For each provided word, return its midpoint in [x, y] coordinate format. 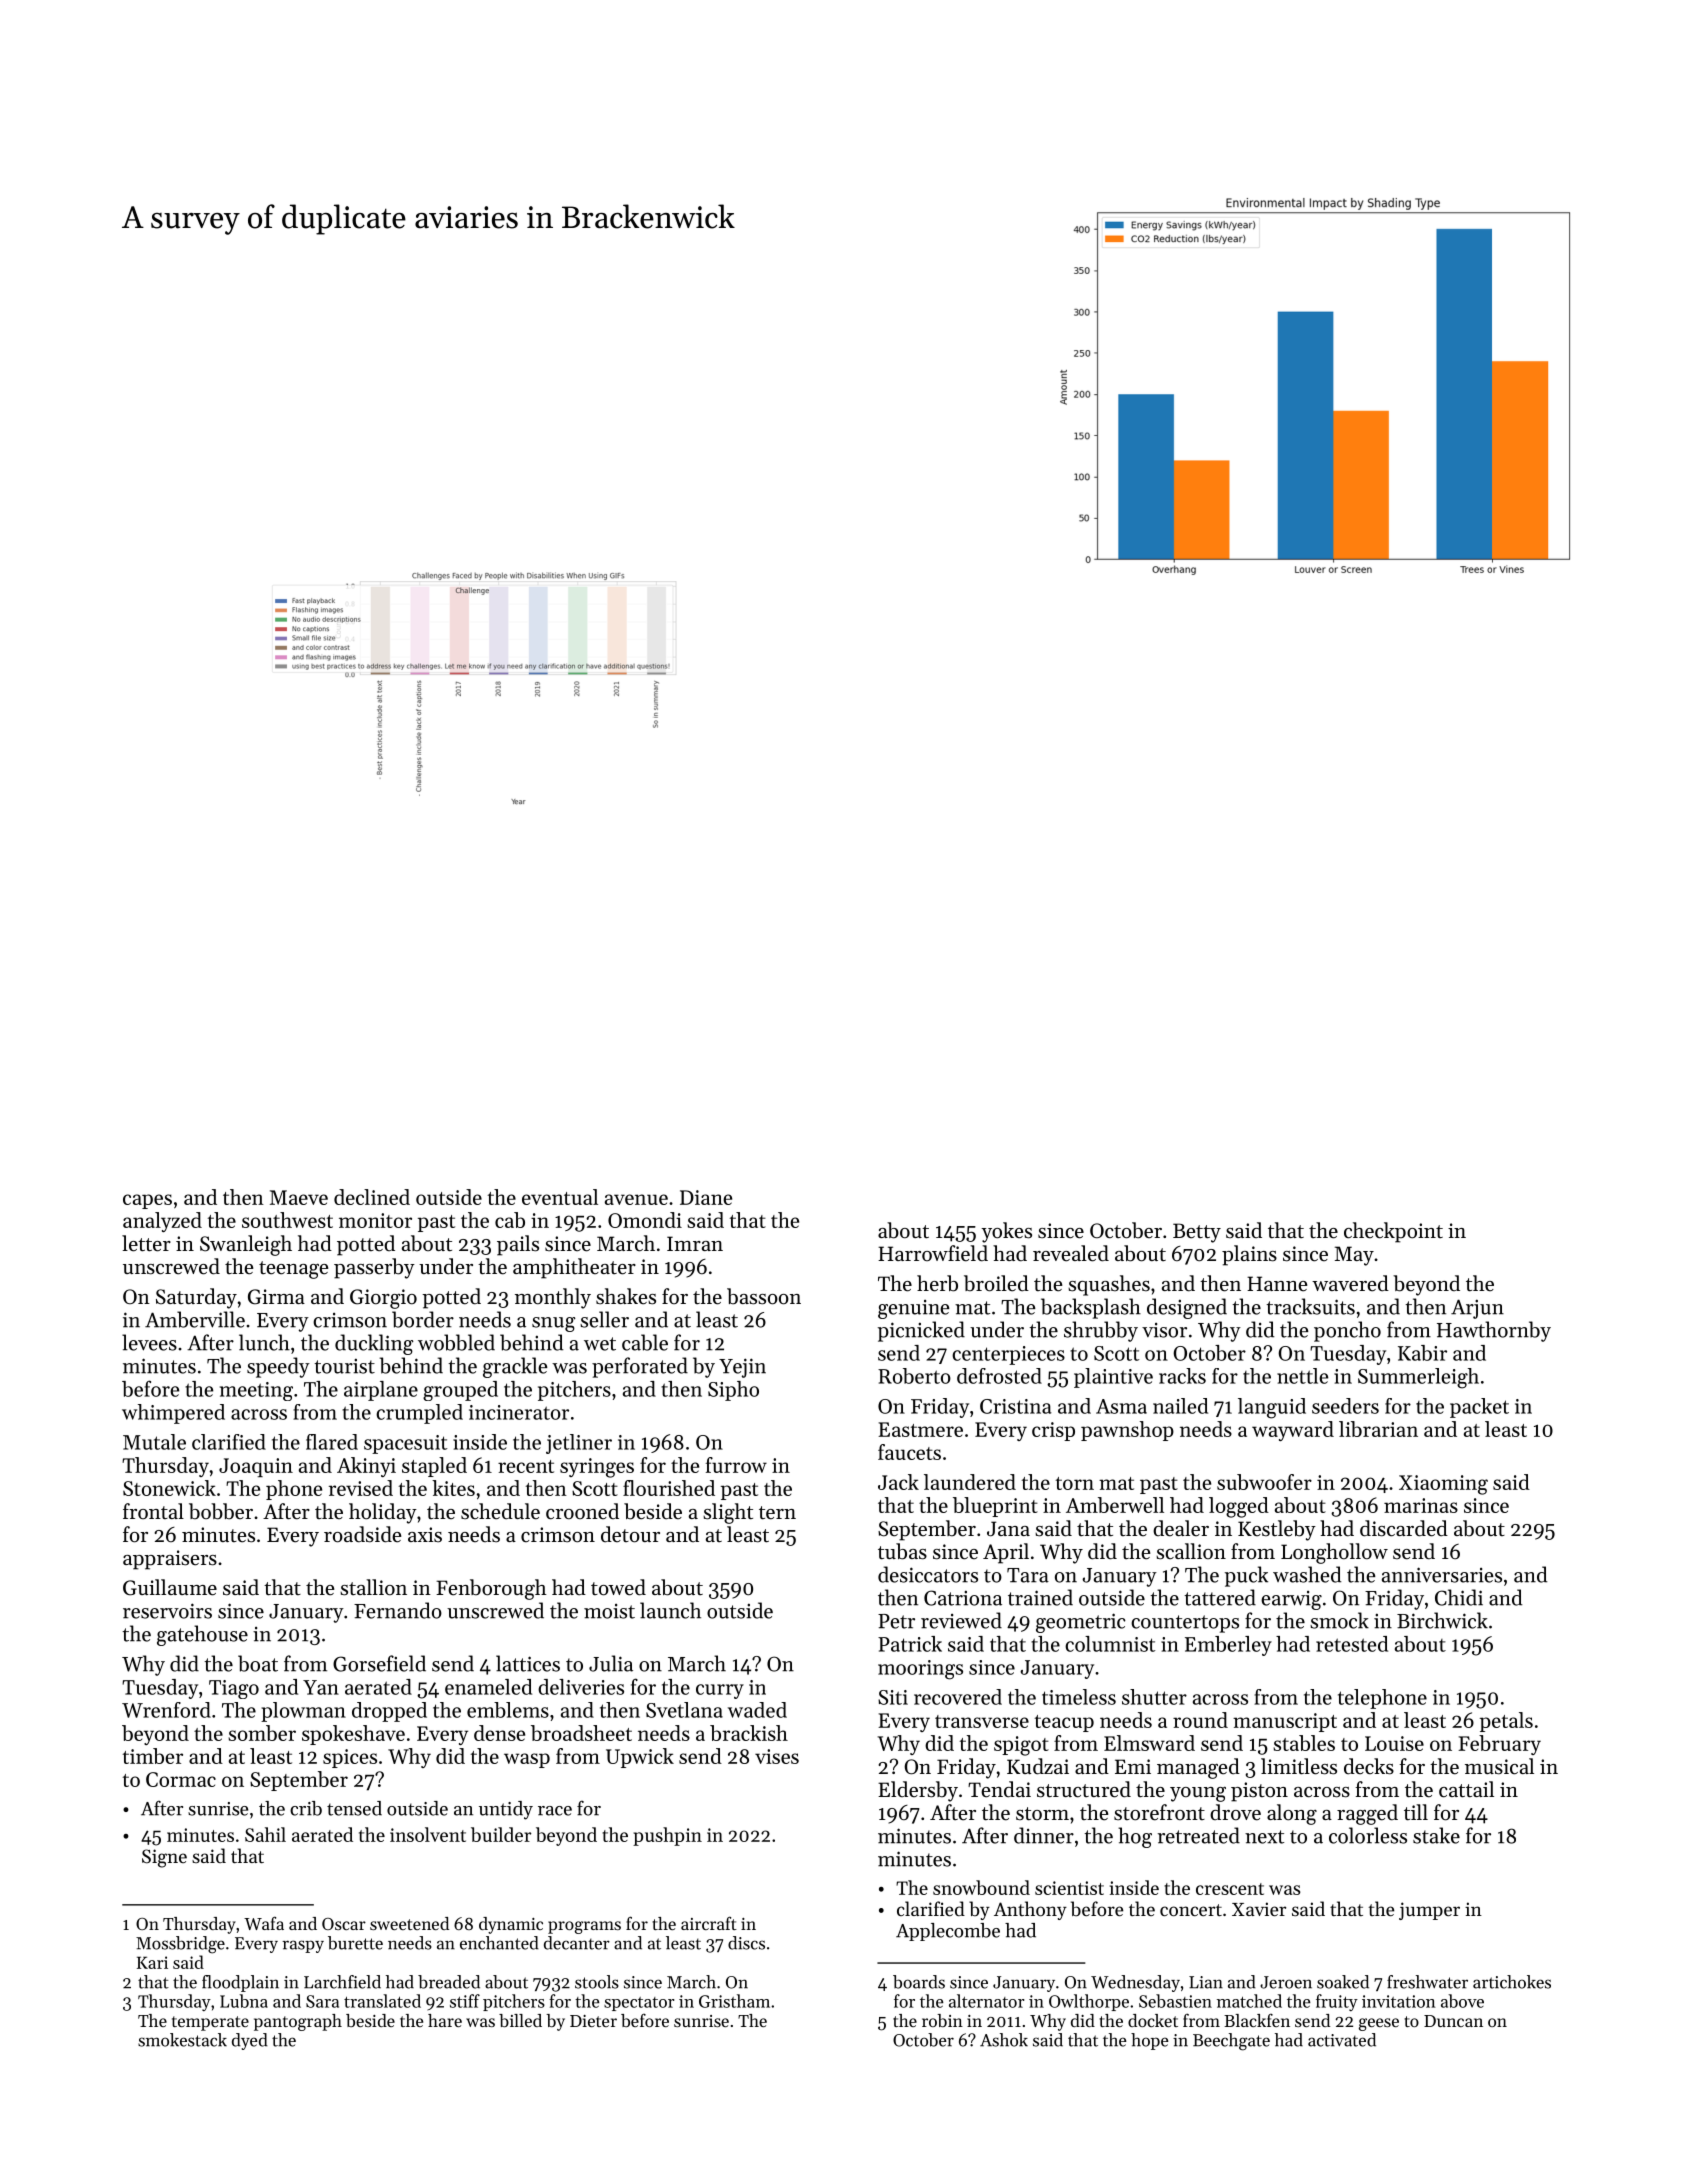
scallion [1191, 1551]
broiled [996, 1283]
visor [1164, 1330]
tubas [902, 1551]
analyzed [162, 1222]
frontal [153, 1511]
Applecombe [948, 1932]
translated [382, 2001]
